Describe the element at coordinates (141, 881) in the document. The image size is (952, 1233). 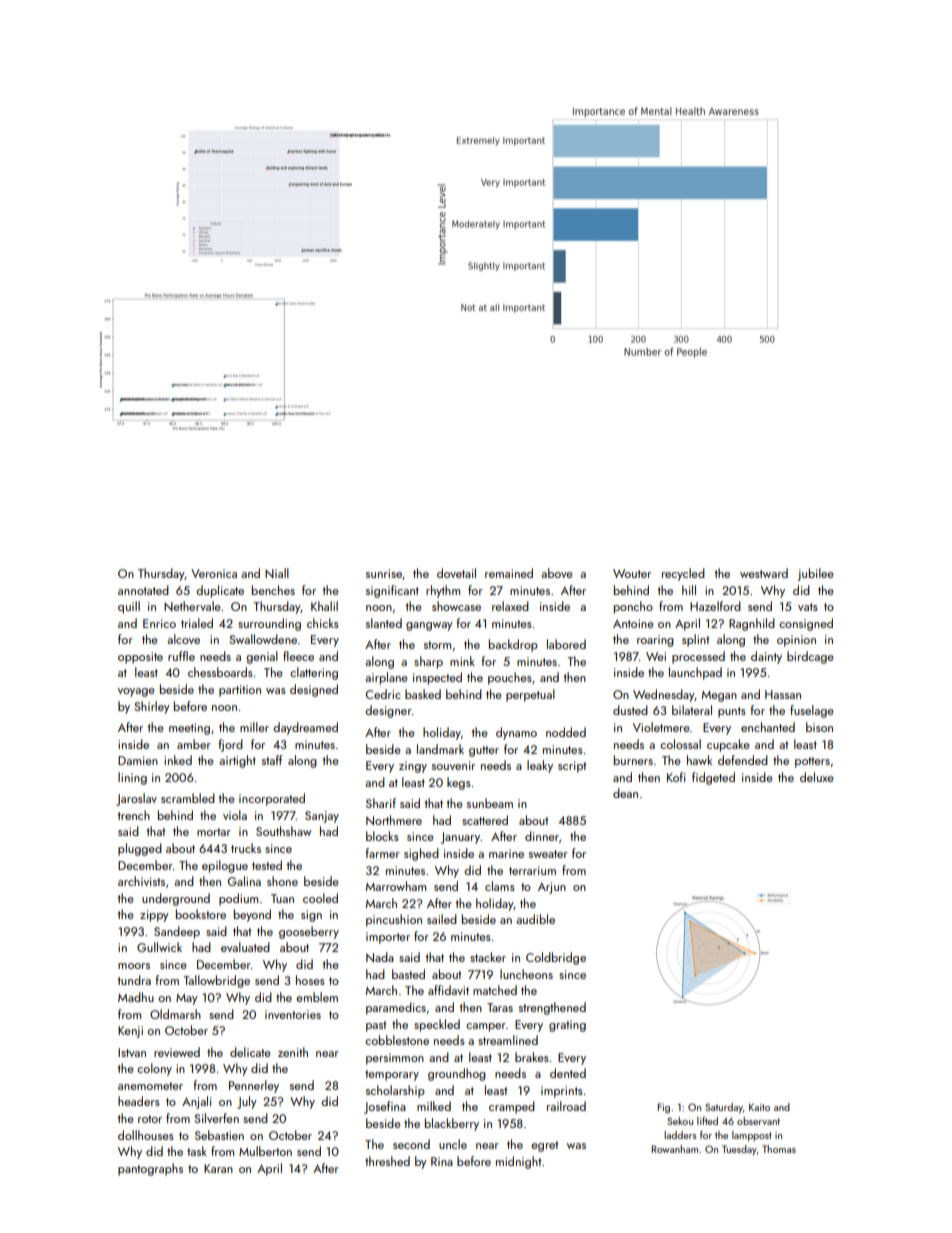
I see `archivists` at that location.
